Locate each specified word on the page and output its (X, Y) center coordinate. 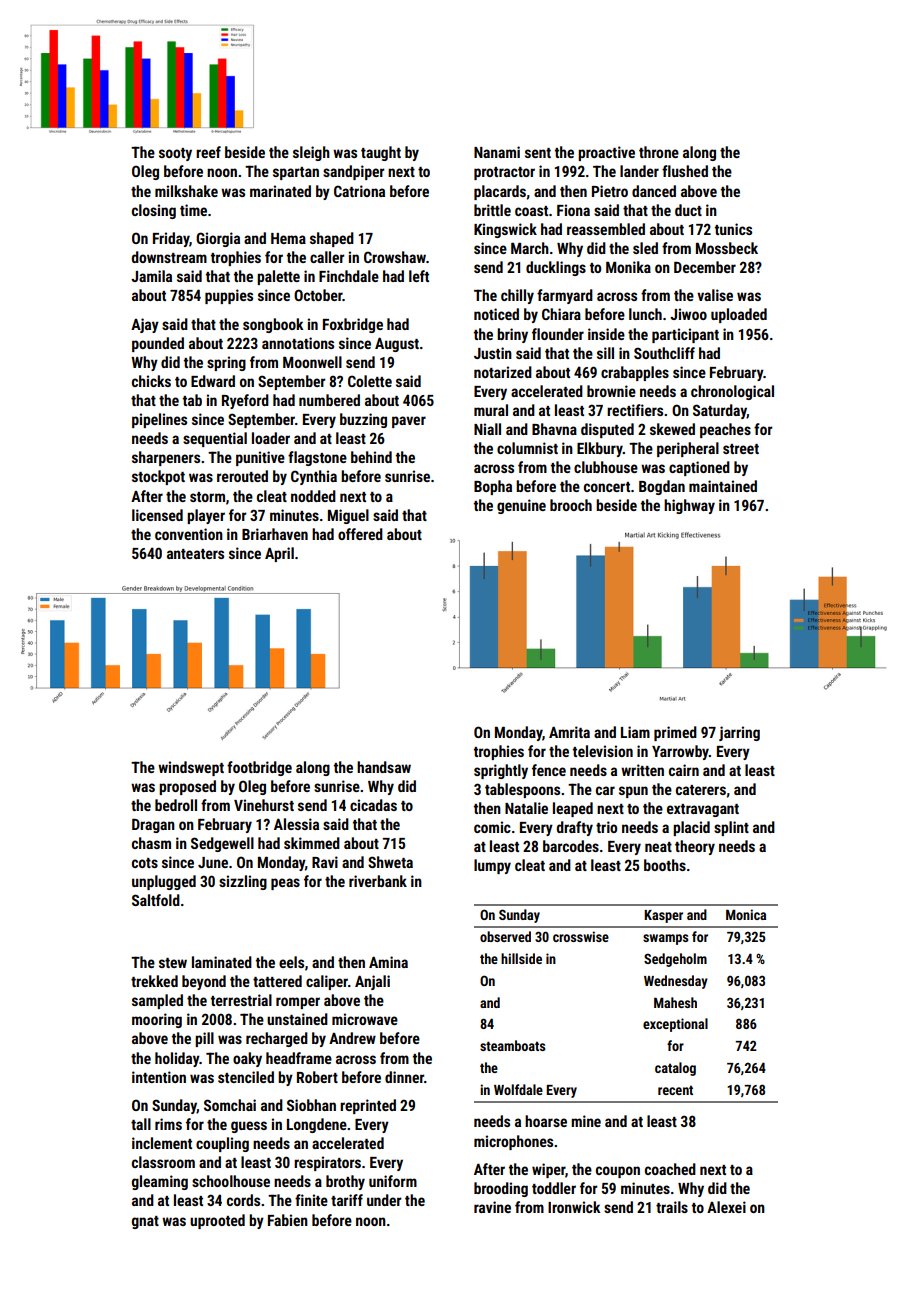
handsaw (384, 767)
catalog (675, 1069)
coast (531, 211)
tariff (347, 1200)
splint (731, 828)
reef (208, 152)
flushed (685, 171)
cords (243, 1200)
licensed (157, 515)
